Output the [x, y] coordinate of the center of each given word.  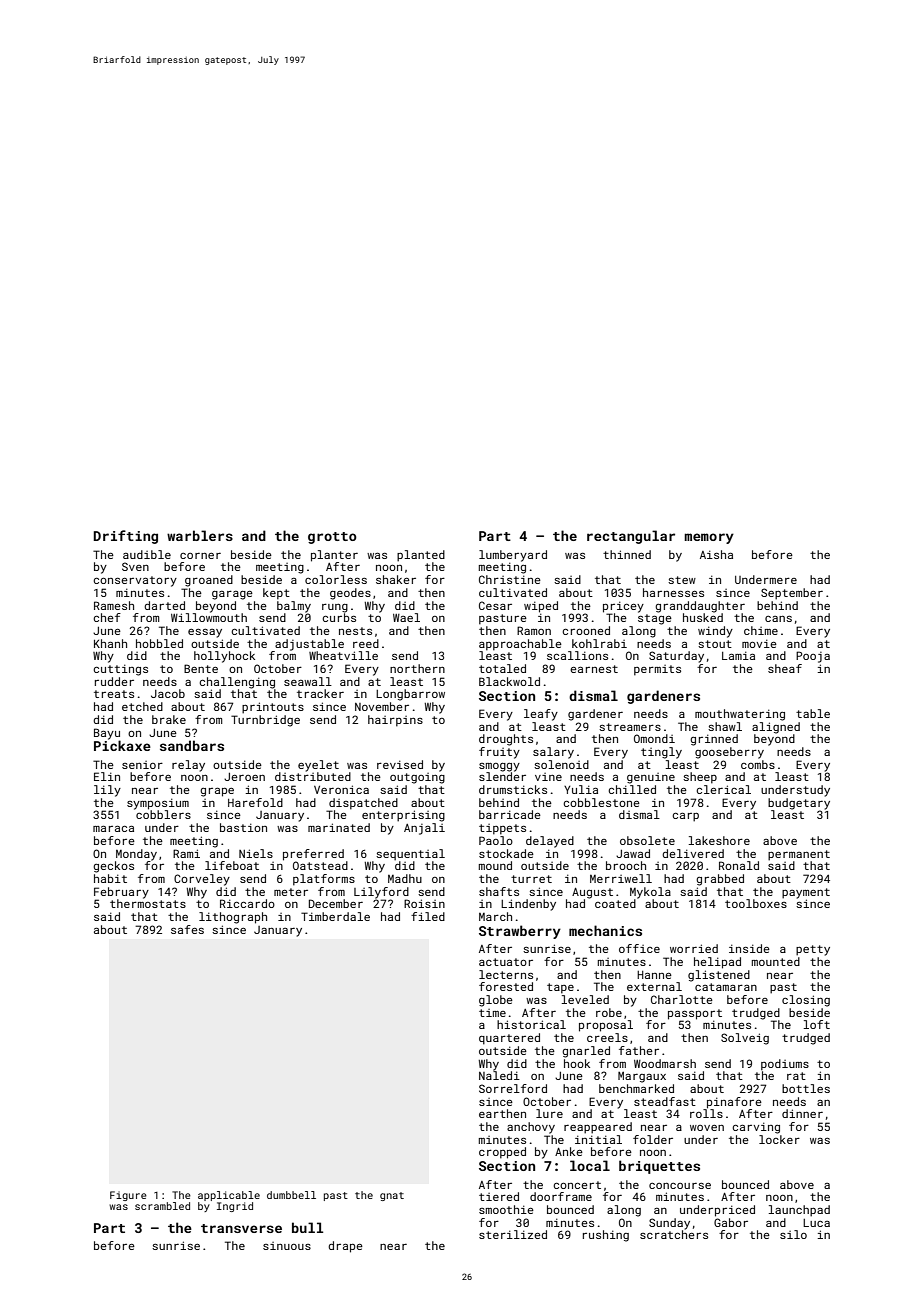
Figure [128, 1196]
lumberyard [513, 556]
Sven [135, 566]
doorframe [561, 1196]
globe [496, 1001]
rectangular [631, 537]
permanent [799, 855]
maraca [113, 828]
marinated [339, 827]
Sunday [669, 1224]
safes [187, 929]
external [654, 986]
